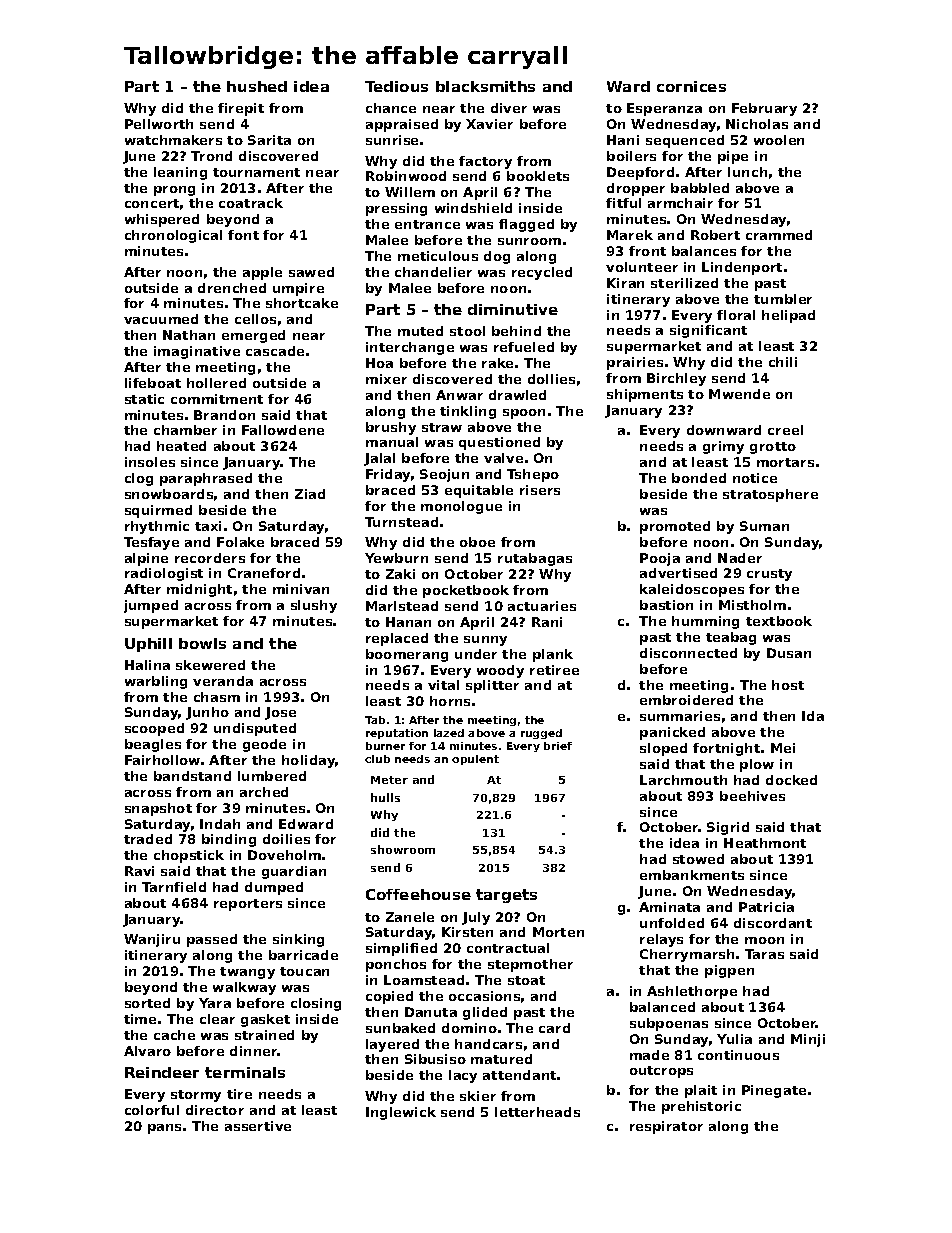  I want to click on stowed, so click(698, 859).
